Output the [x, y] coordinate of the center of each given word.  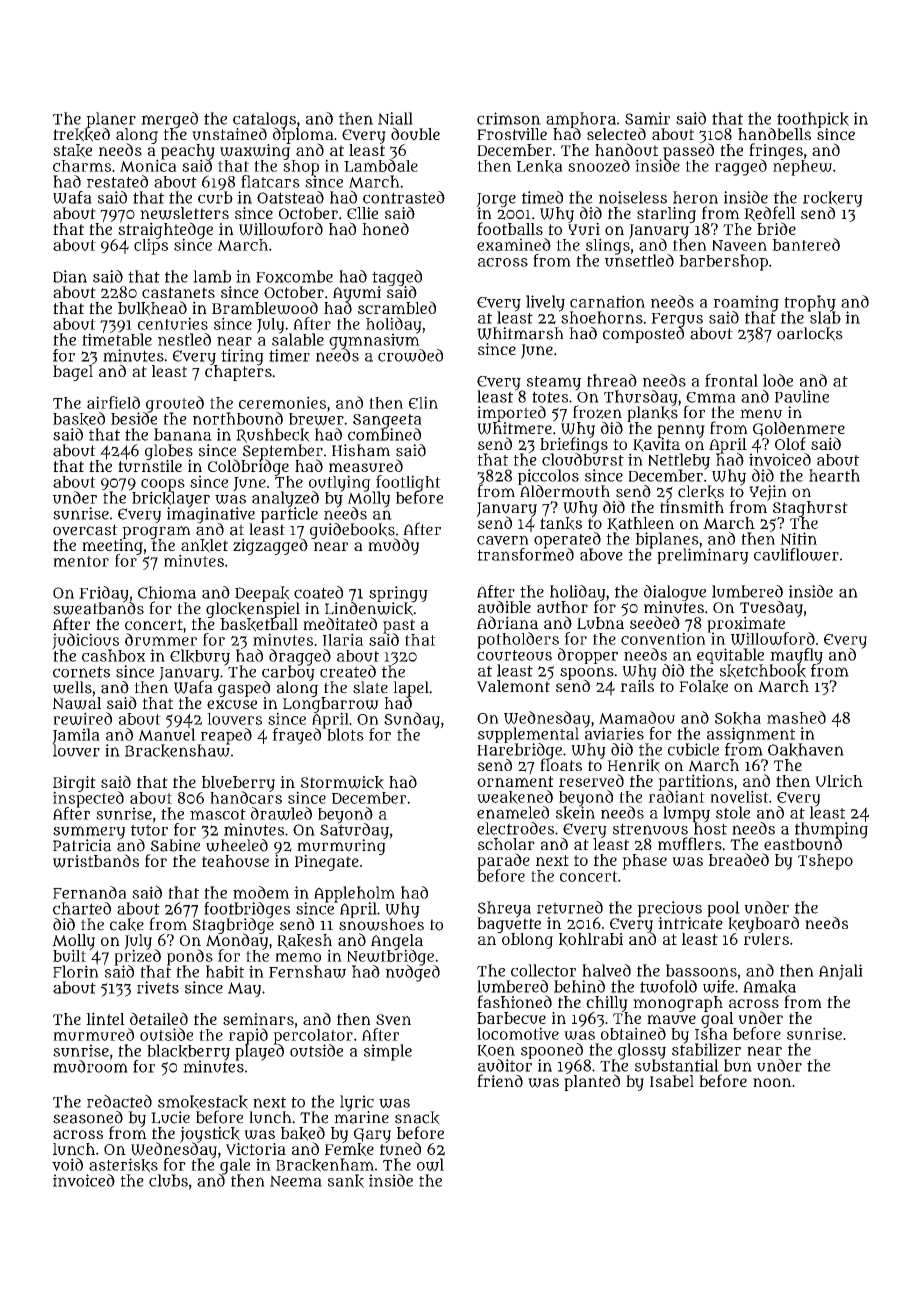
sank [346, 1181]
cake [127, 925]
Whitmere [514, 428]
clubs [168, 1180]
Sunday [412, 720]
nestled [184, 339]
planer [111, 120]
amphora [581, 120]
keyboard [763, 924]
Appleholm [354, 894]
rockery [833, 199]
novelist [739, 796]
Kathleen [640, 524]
